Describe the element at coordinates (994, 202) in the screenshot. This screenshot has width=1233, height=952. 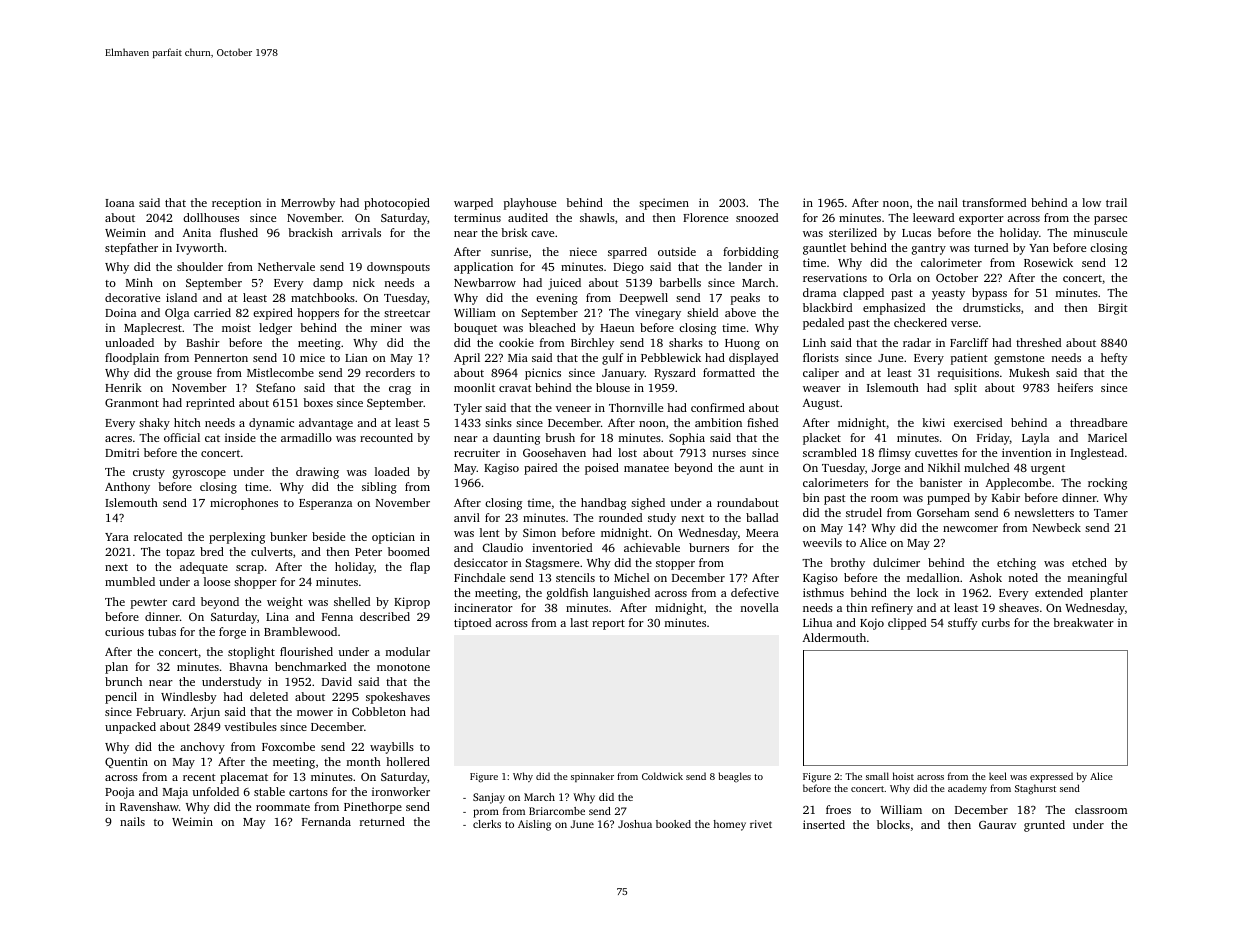
I see `transformed` at that location.
